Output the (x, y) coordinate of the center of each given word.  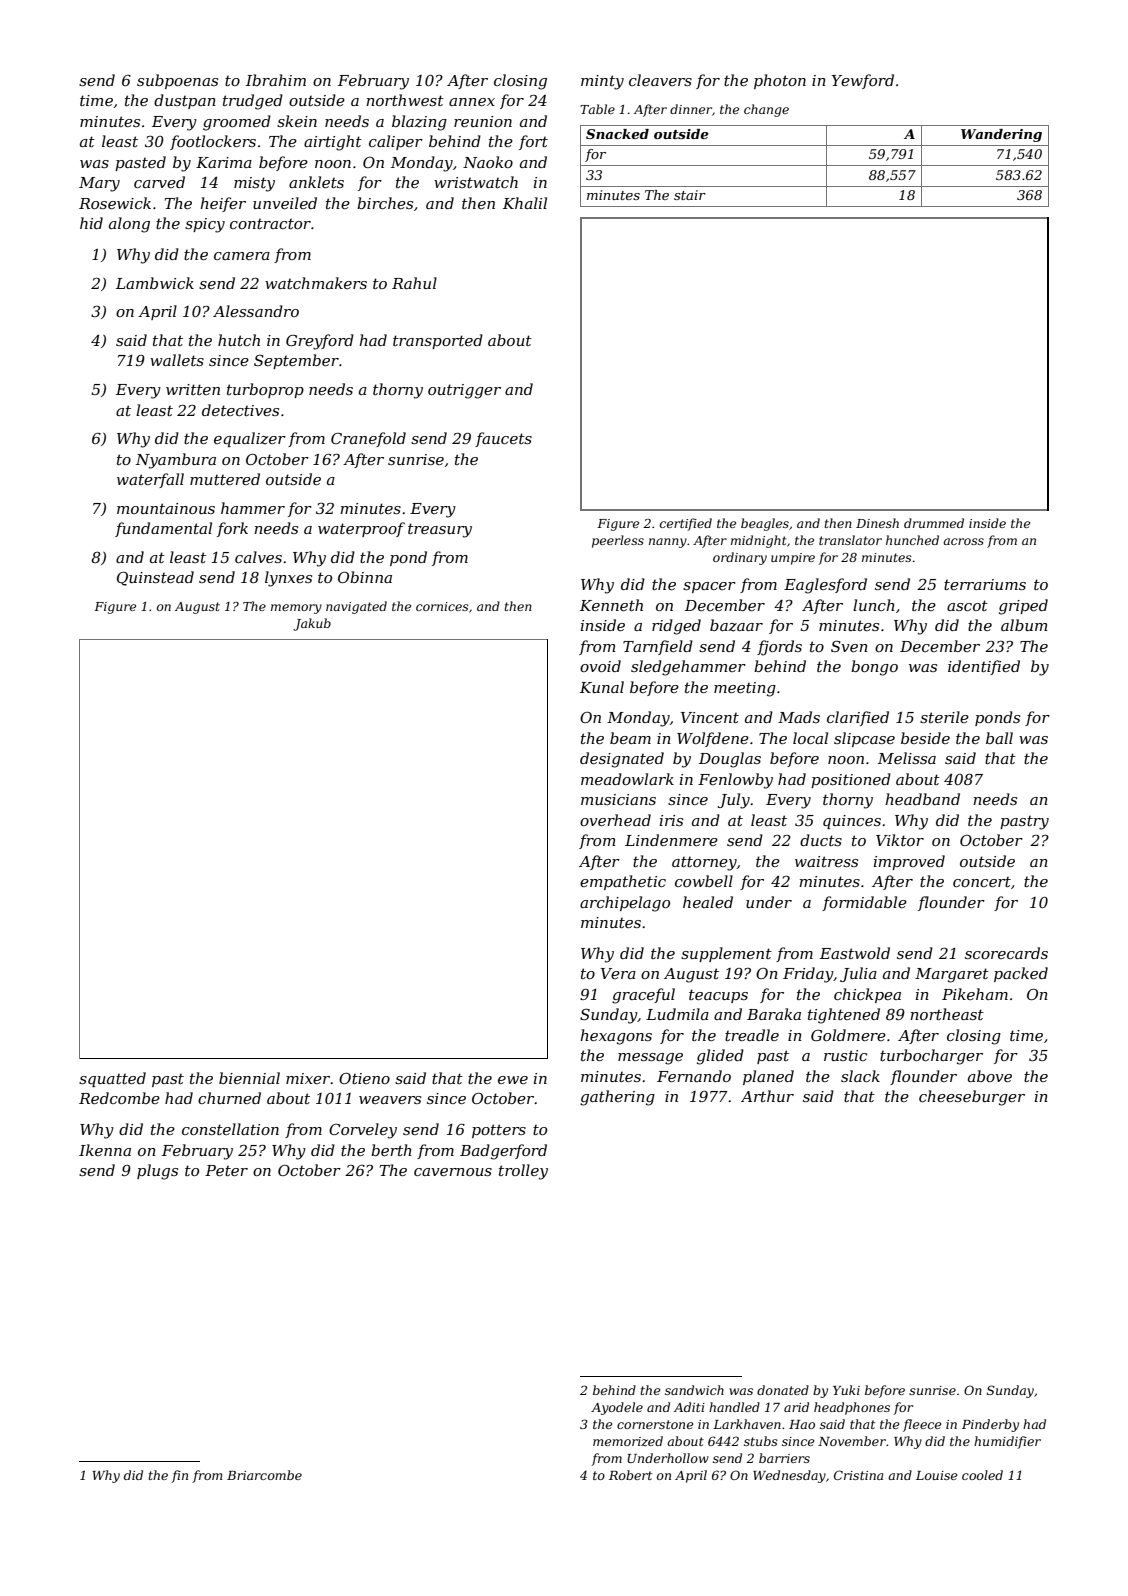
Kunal (602, 687)
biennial (249, 1078)
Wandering (1001, 135)
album (1024, 625)
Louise (936, 1475)
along (129, 225)
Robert (630, 1475)
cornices (442, 606)
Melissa (907, 758)
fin (179, 1476)
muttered (225, 479)
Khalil (525, 203)
